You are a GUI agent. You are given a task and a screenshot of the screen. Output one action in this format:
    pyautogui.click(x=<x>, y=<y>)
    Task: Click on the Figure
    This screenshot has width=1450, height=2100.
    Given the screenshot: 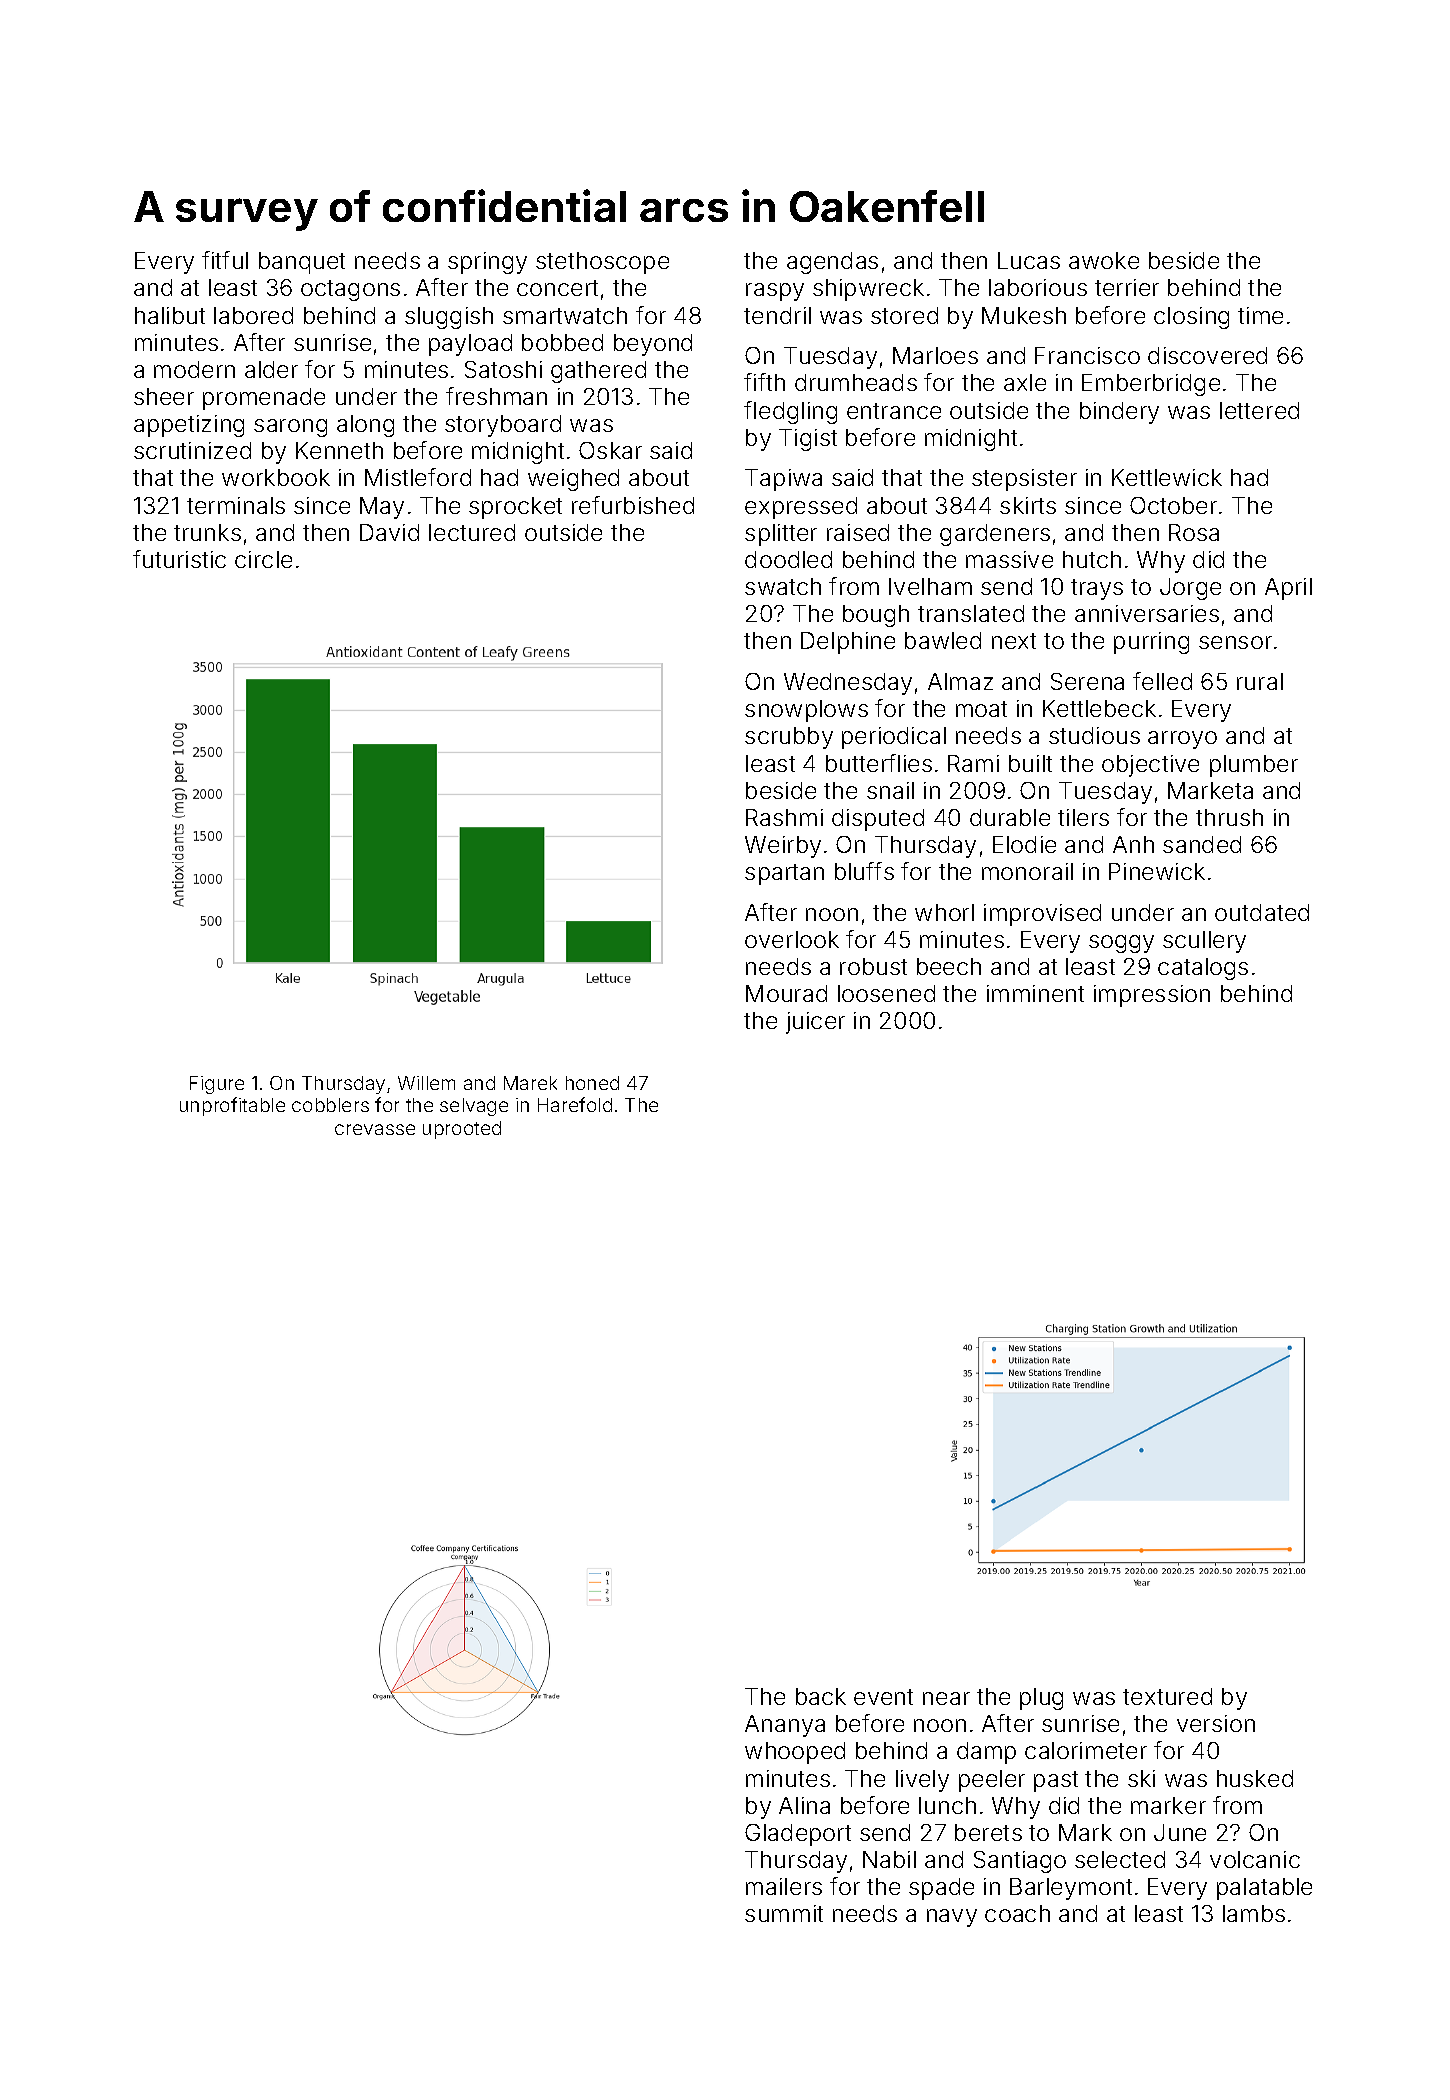 What is the action you would take?
    pyautogui.click(x=217, y=1085)
